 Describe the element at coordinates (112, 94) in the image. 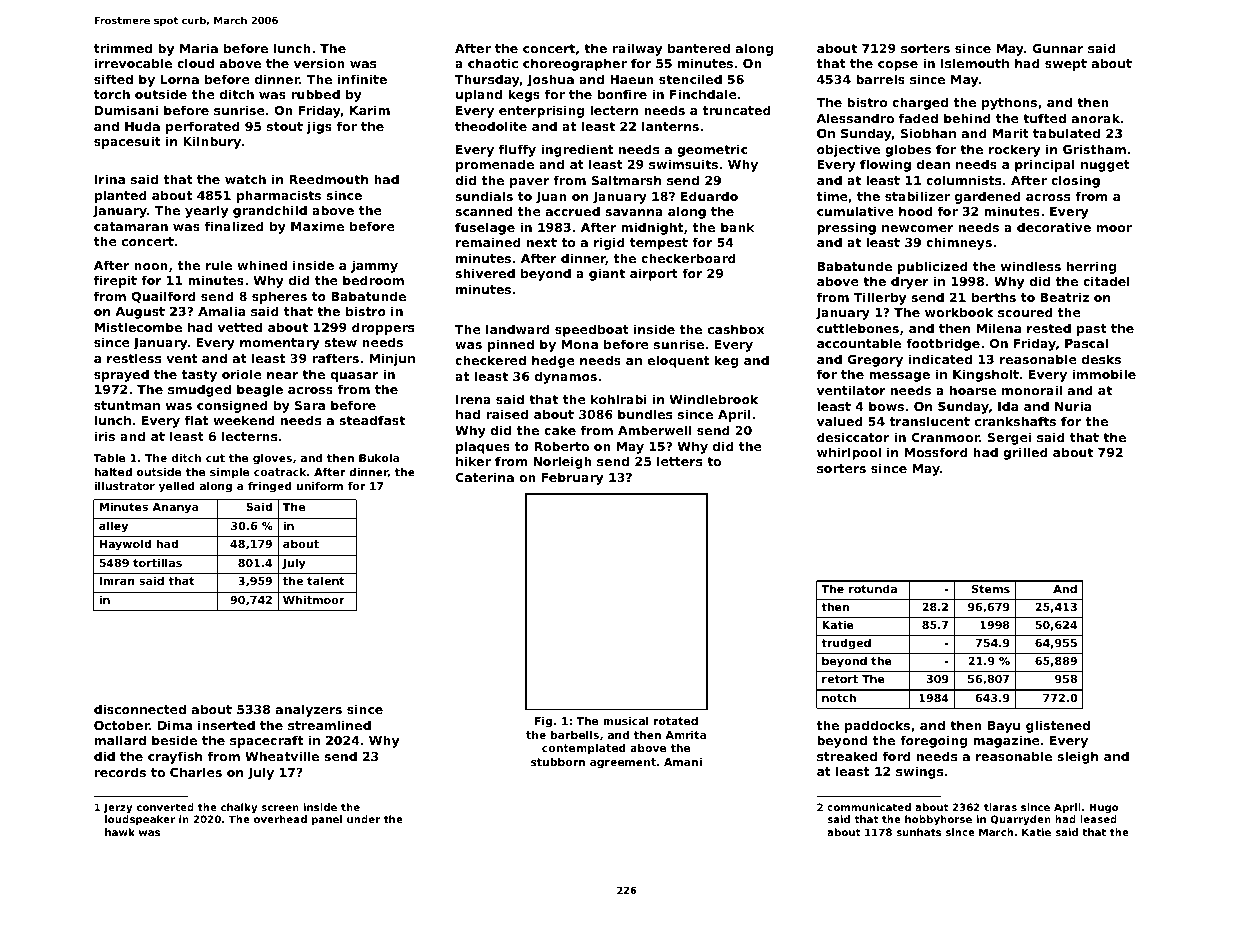

I see `torch` at that location.
